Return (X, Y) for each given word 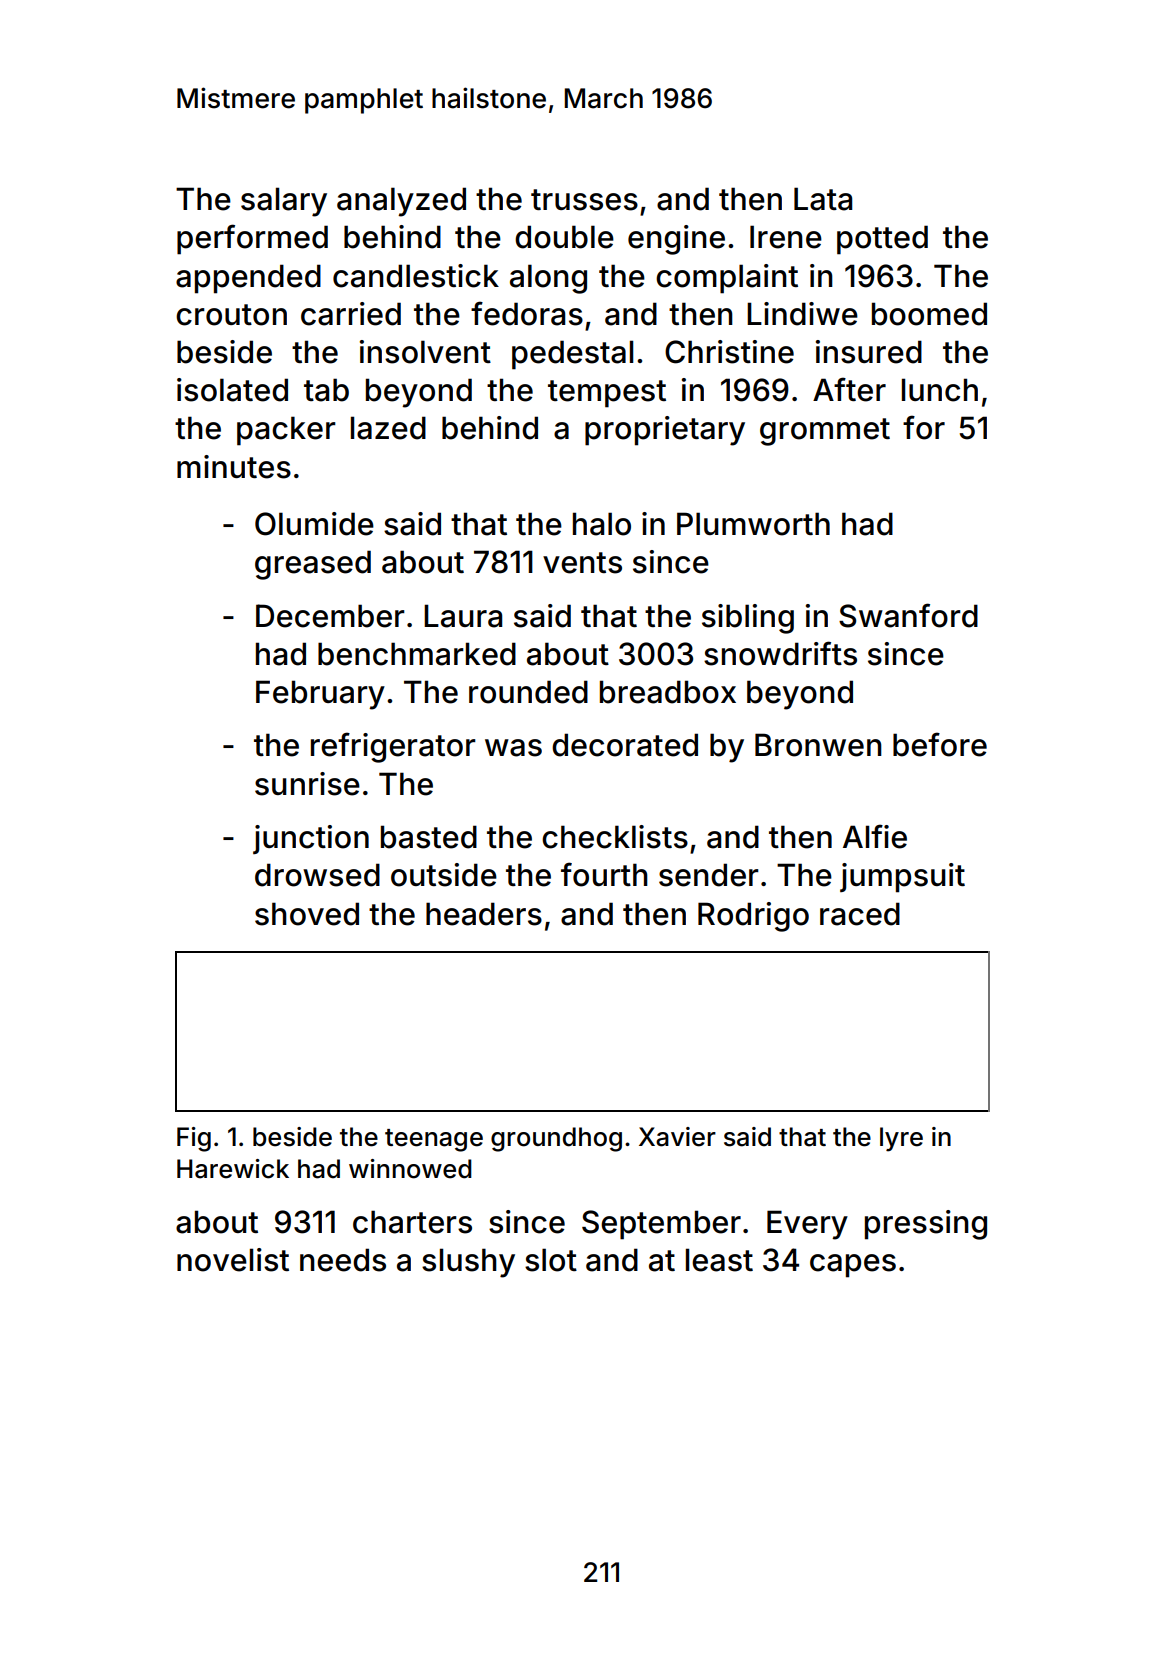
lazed (388, 428)
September (661, 1225)
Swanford (908, 615)
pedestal (572, 355)
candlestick (416, 276)
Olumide (314, 524)
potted (882, 240)
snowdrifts (780, 653)
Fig (194, 1139)
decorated (625, 745)
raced (860, 914)
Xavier (677, 1137)
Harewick (233, 1169)
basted (429, 837)
